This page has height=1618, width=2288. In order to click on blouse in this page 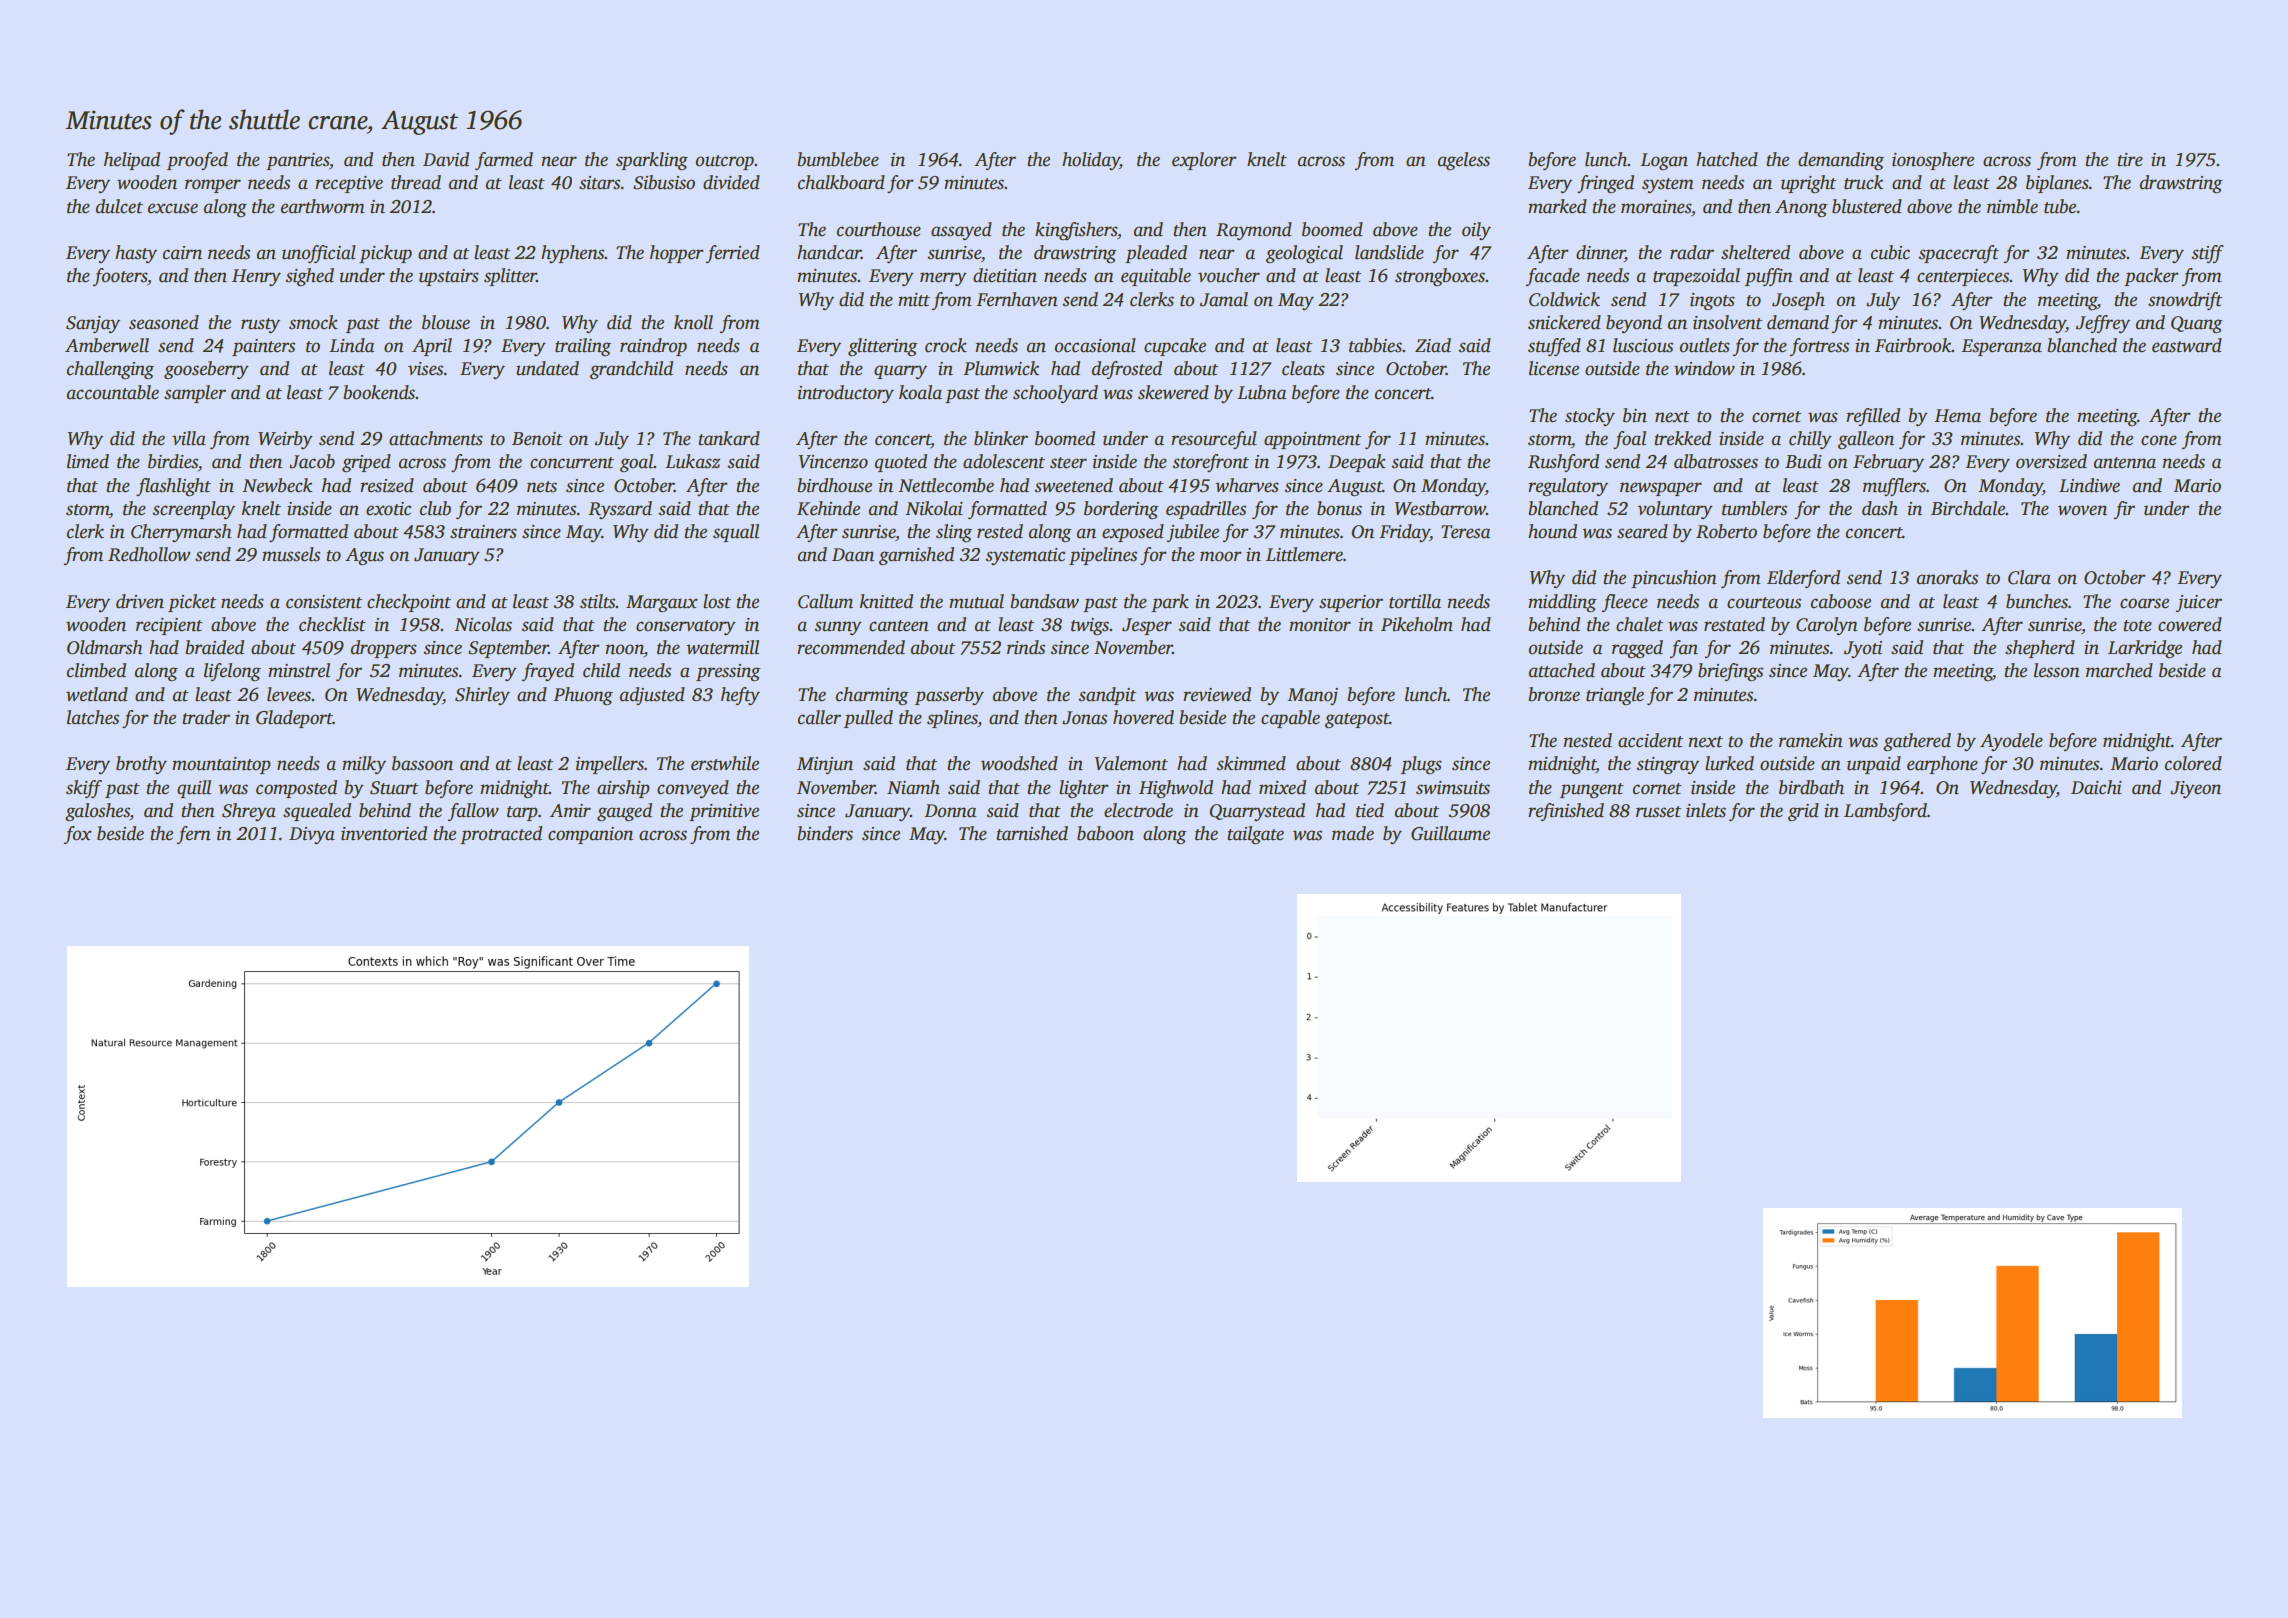, I will do `click(446, 322)`.
